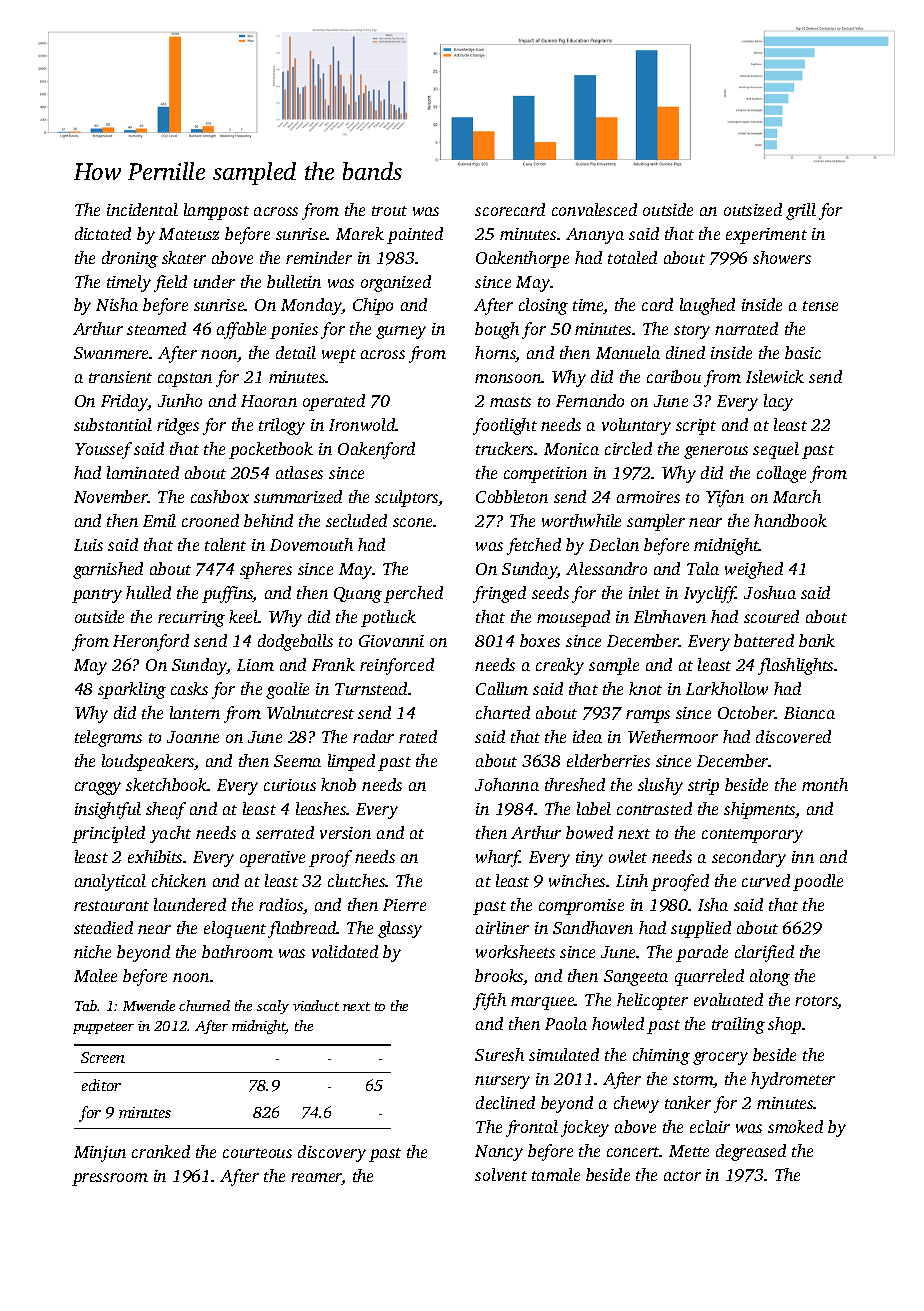 The image size is (924, 1311). I want to click on sequel, so click(776, 450).
